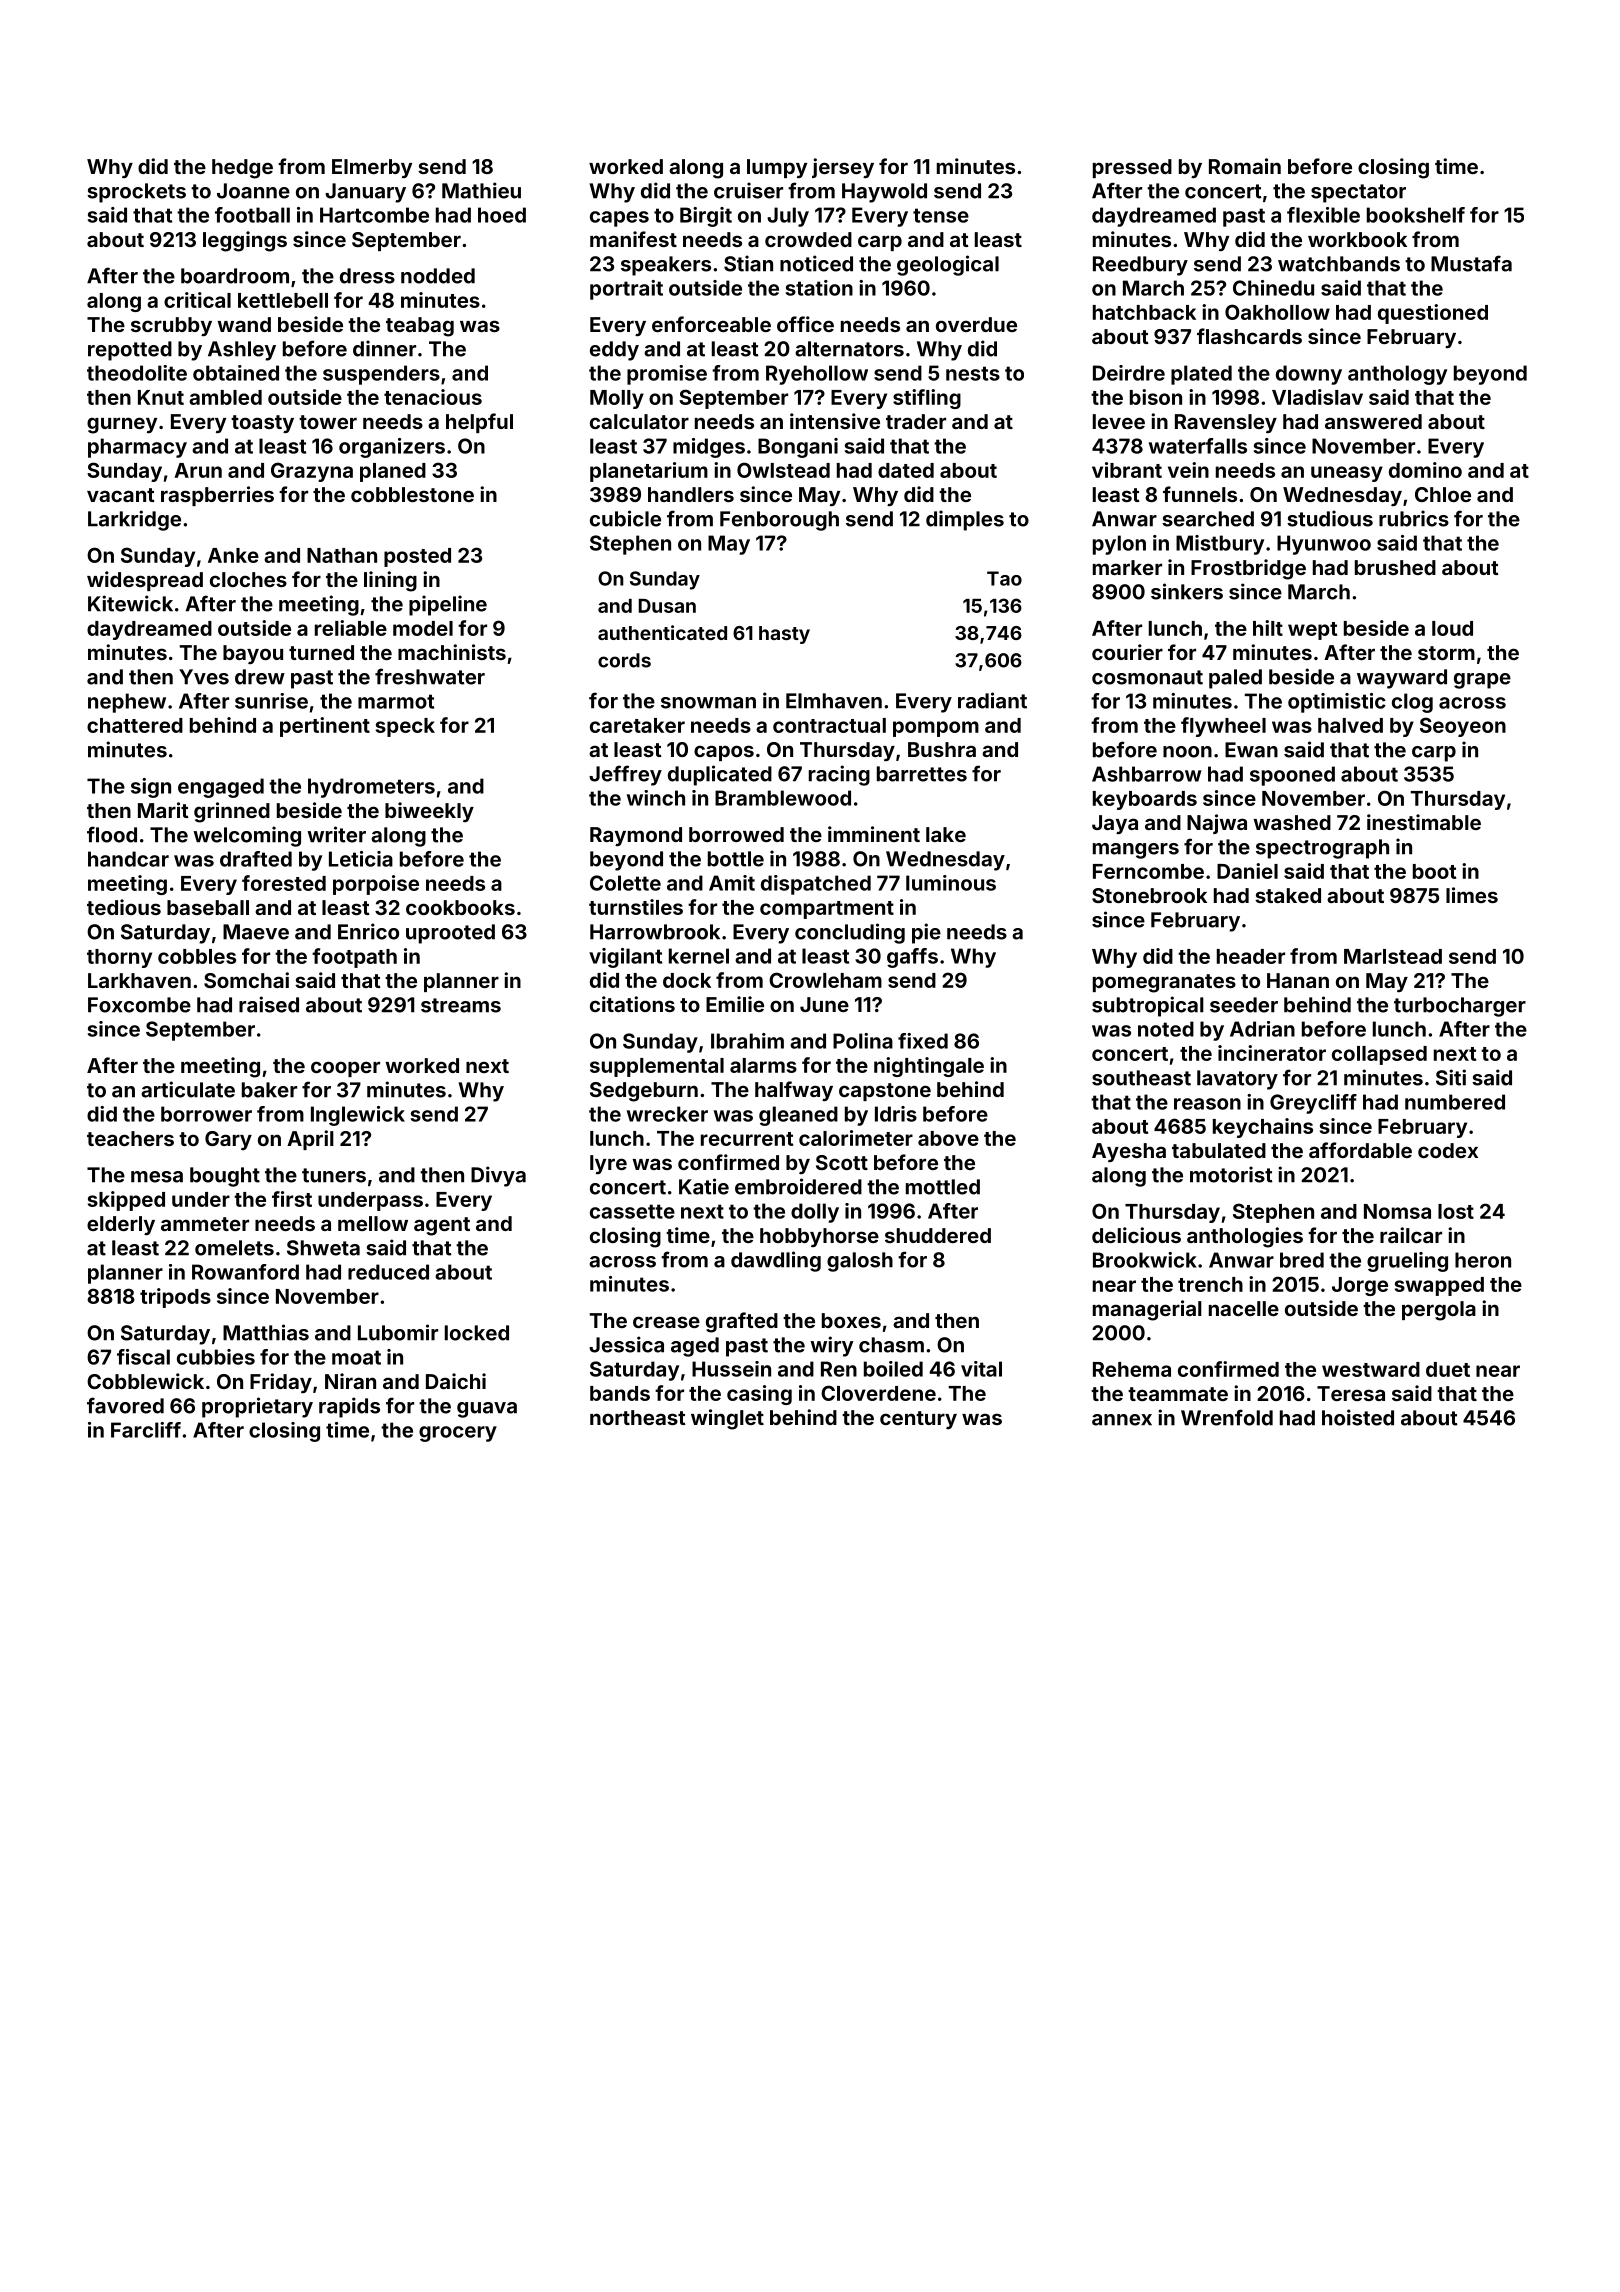 The width and height of the document is (1620, 2292). I want to click on cords, so click(624, 660).
